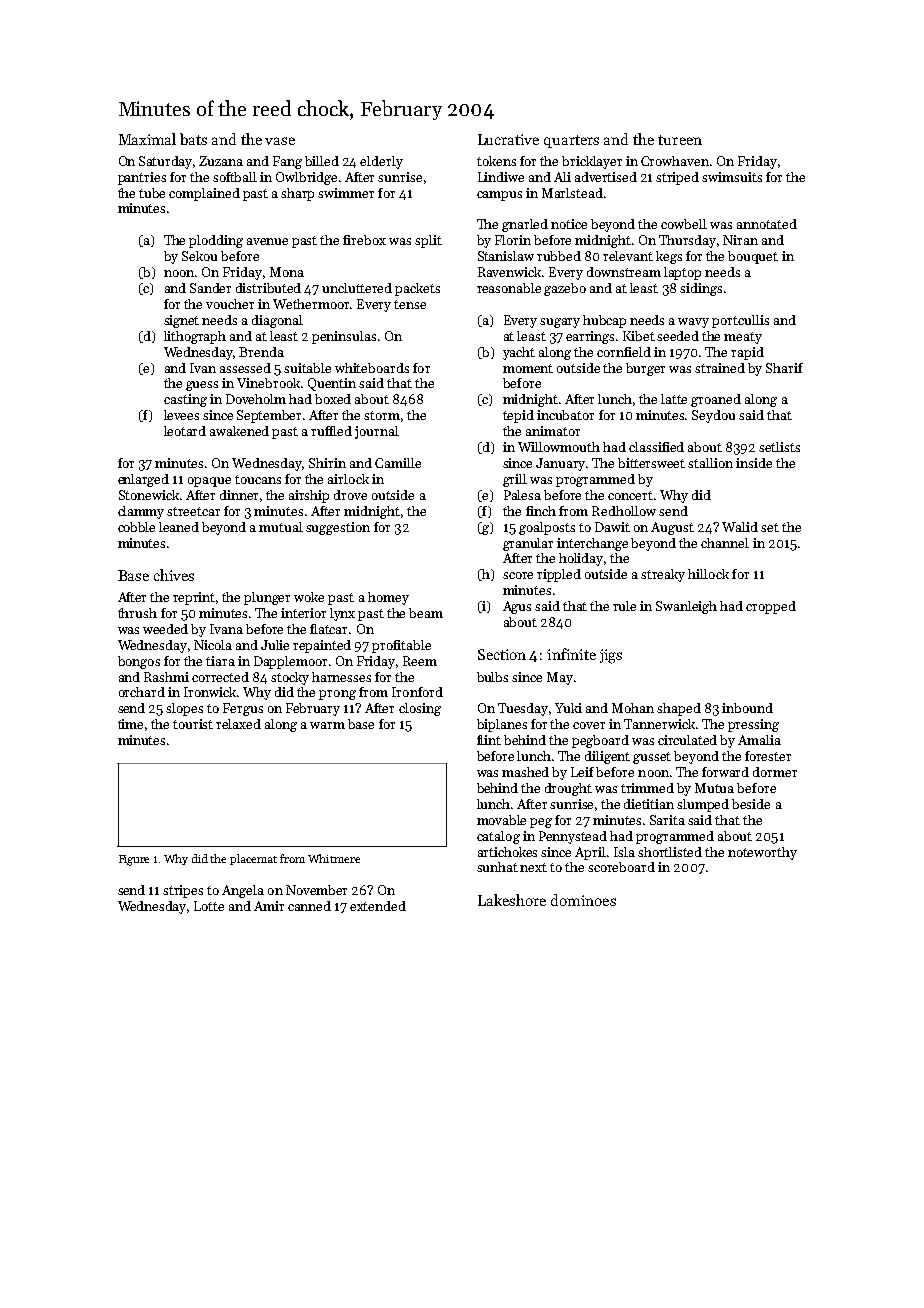  What do you see at coordinates (181, 415) in the screenshot?
I see `levees` at bounding box center [181, 415].
